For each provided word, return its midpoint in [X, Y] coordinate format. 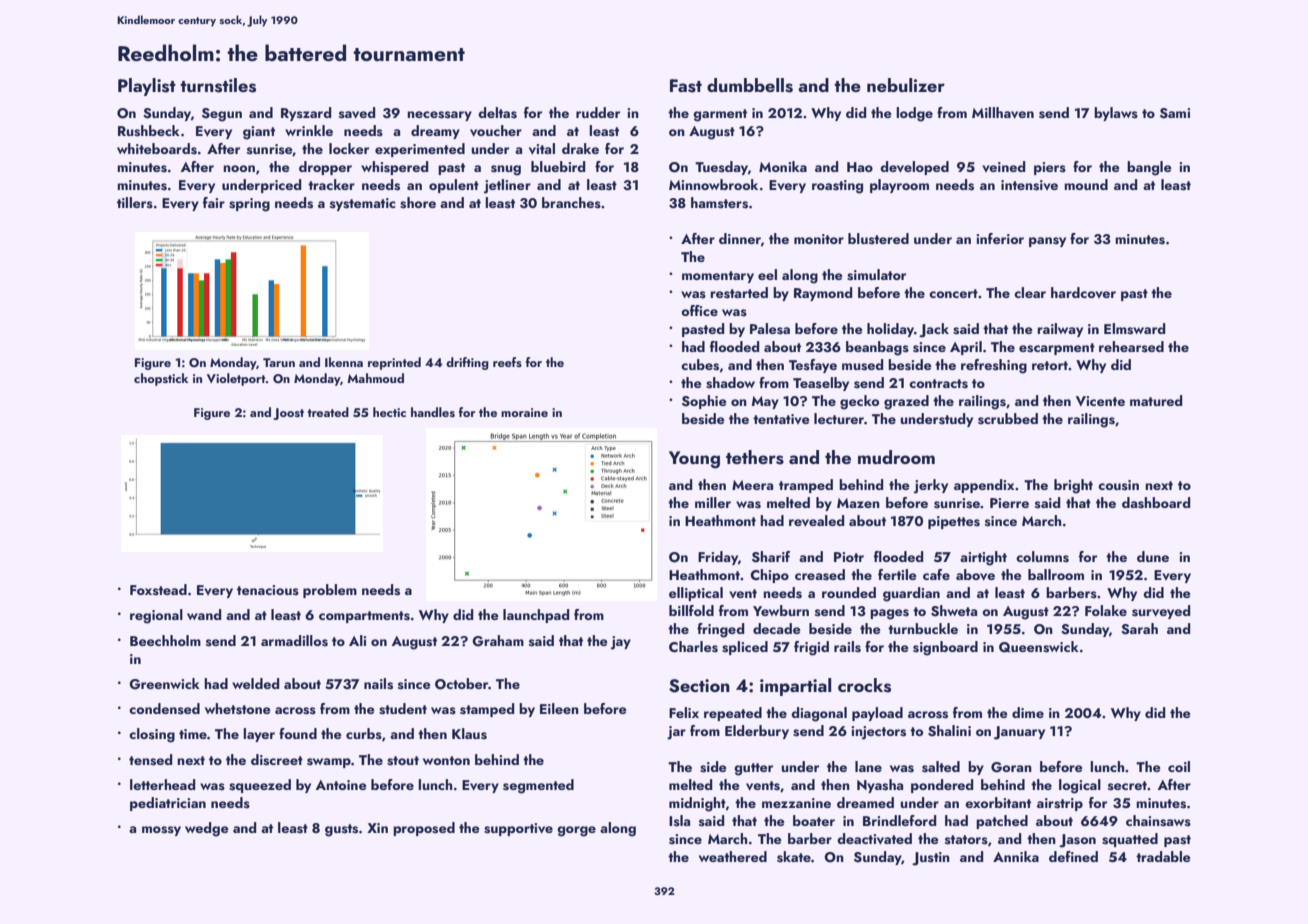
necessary [439, 116]
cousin [1118, 485]
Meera [752, 485]
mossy [161, 831]
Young [694, 460]
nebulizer [906, 85]
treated [328, 412]
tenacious [268, 590]
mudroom [896, 457]
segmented [538, 786]
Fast [686, 86]
